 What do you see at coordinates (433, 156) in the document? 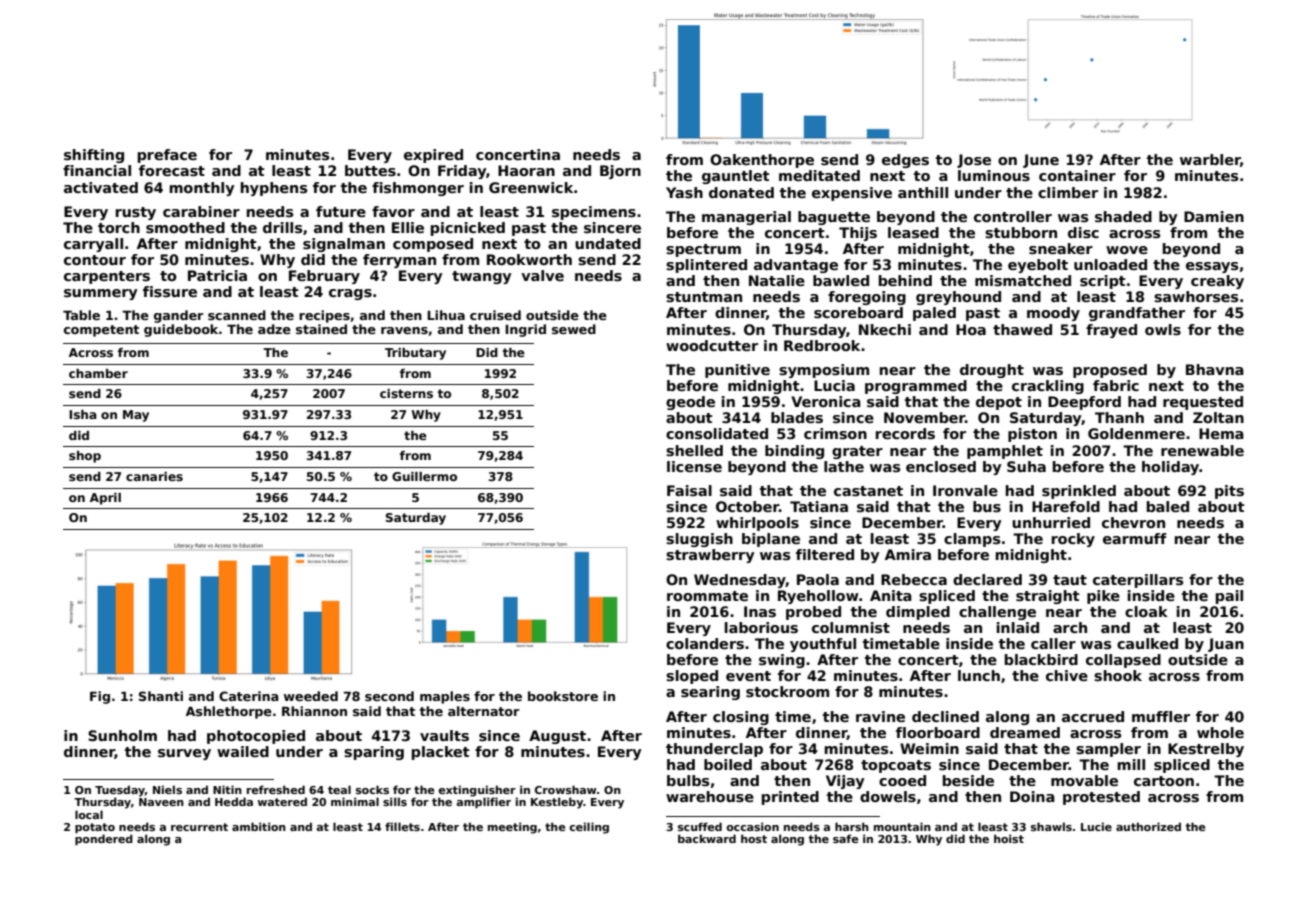
I see `expired` at bounding box center [433, 156].
